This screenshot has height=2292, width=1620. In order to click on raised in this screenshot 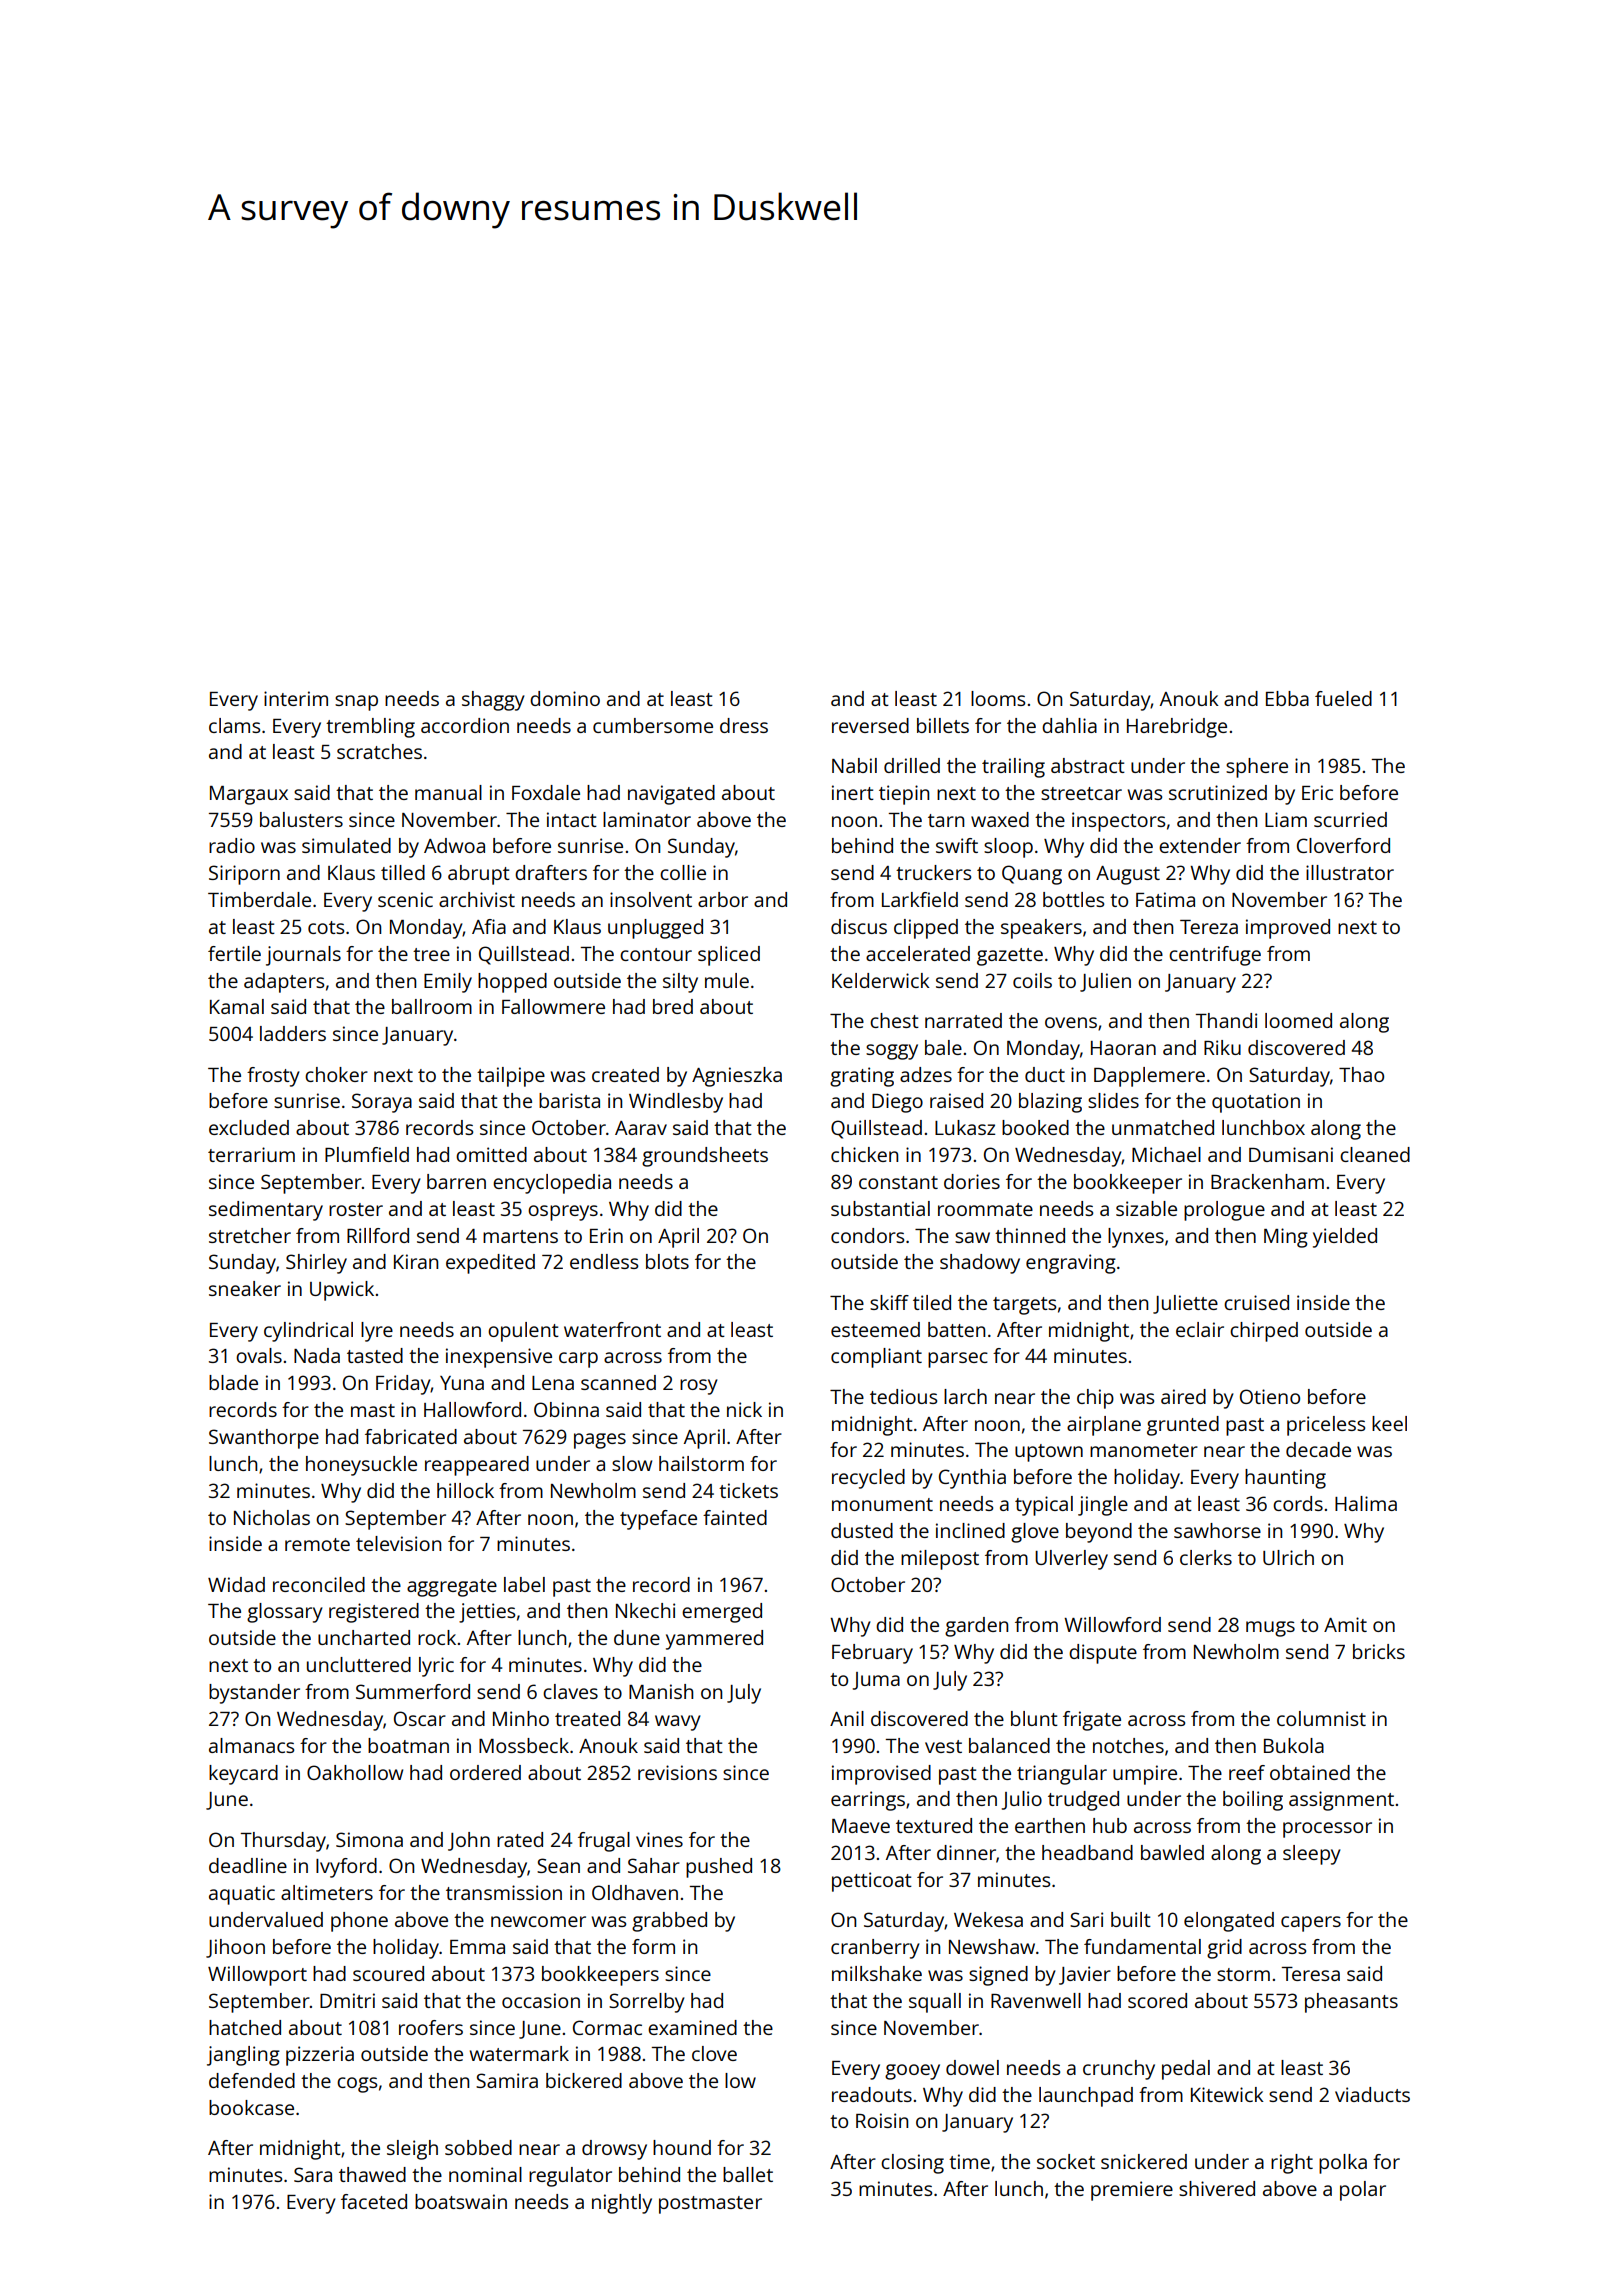, I will do `click(956, 1100)`.
